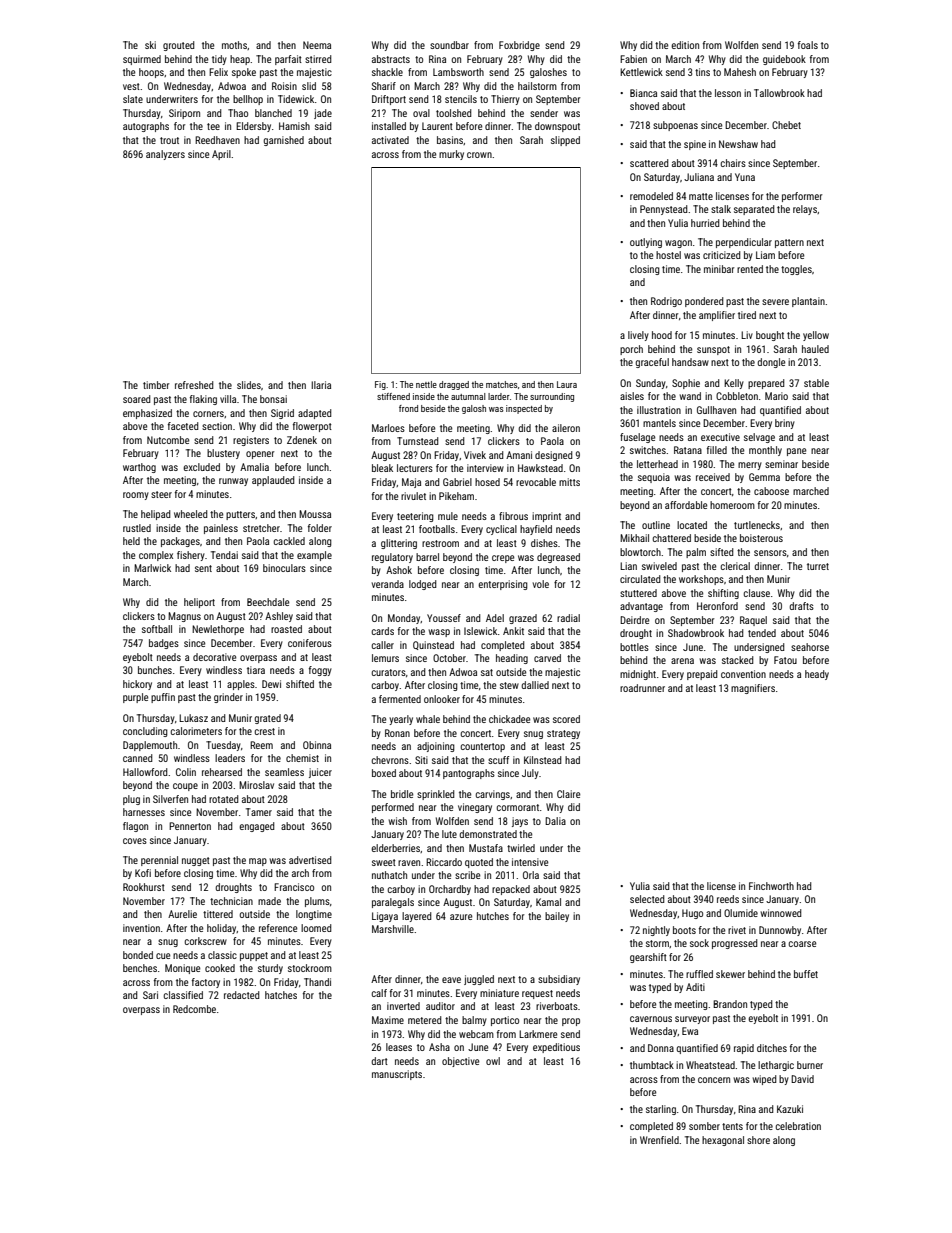  Describe the element at coordinates (685, 45) in the screenshot. I see `edition` at that location.
